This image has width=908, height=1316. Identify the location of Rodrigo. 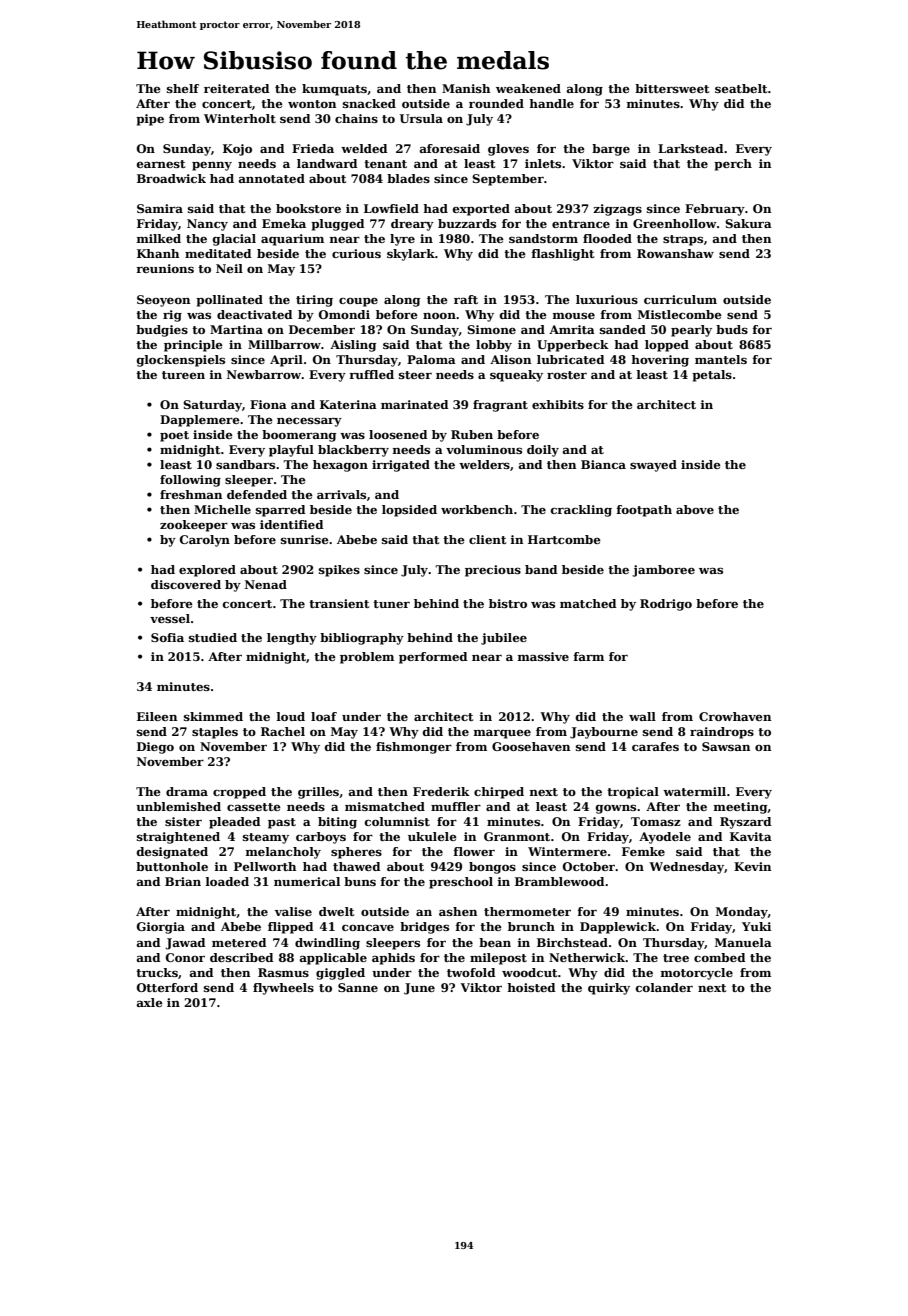
(666, 605).
